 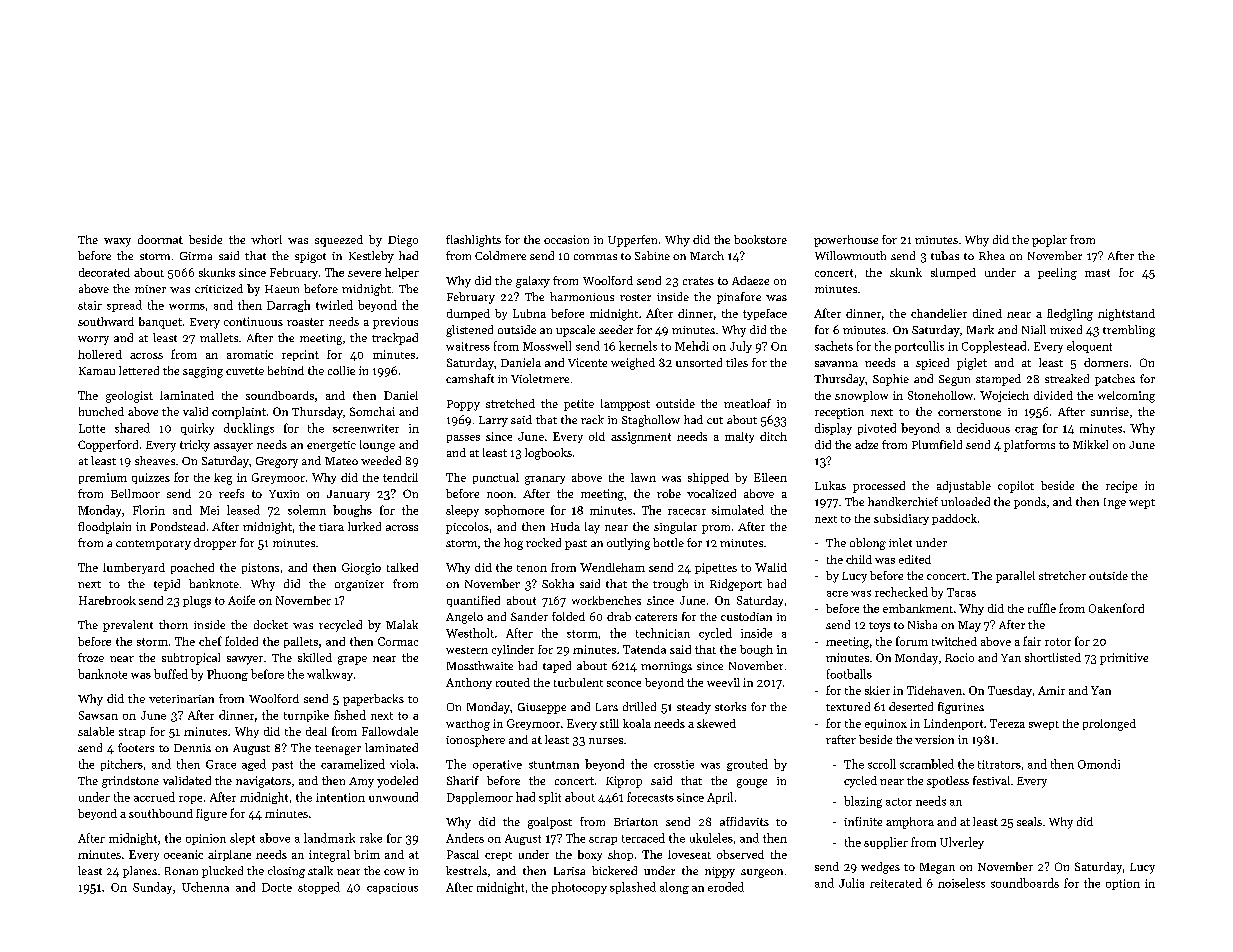 I want to click on Sophie, so click(x=891, y=380).
